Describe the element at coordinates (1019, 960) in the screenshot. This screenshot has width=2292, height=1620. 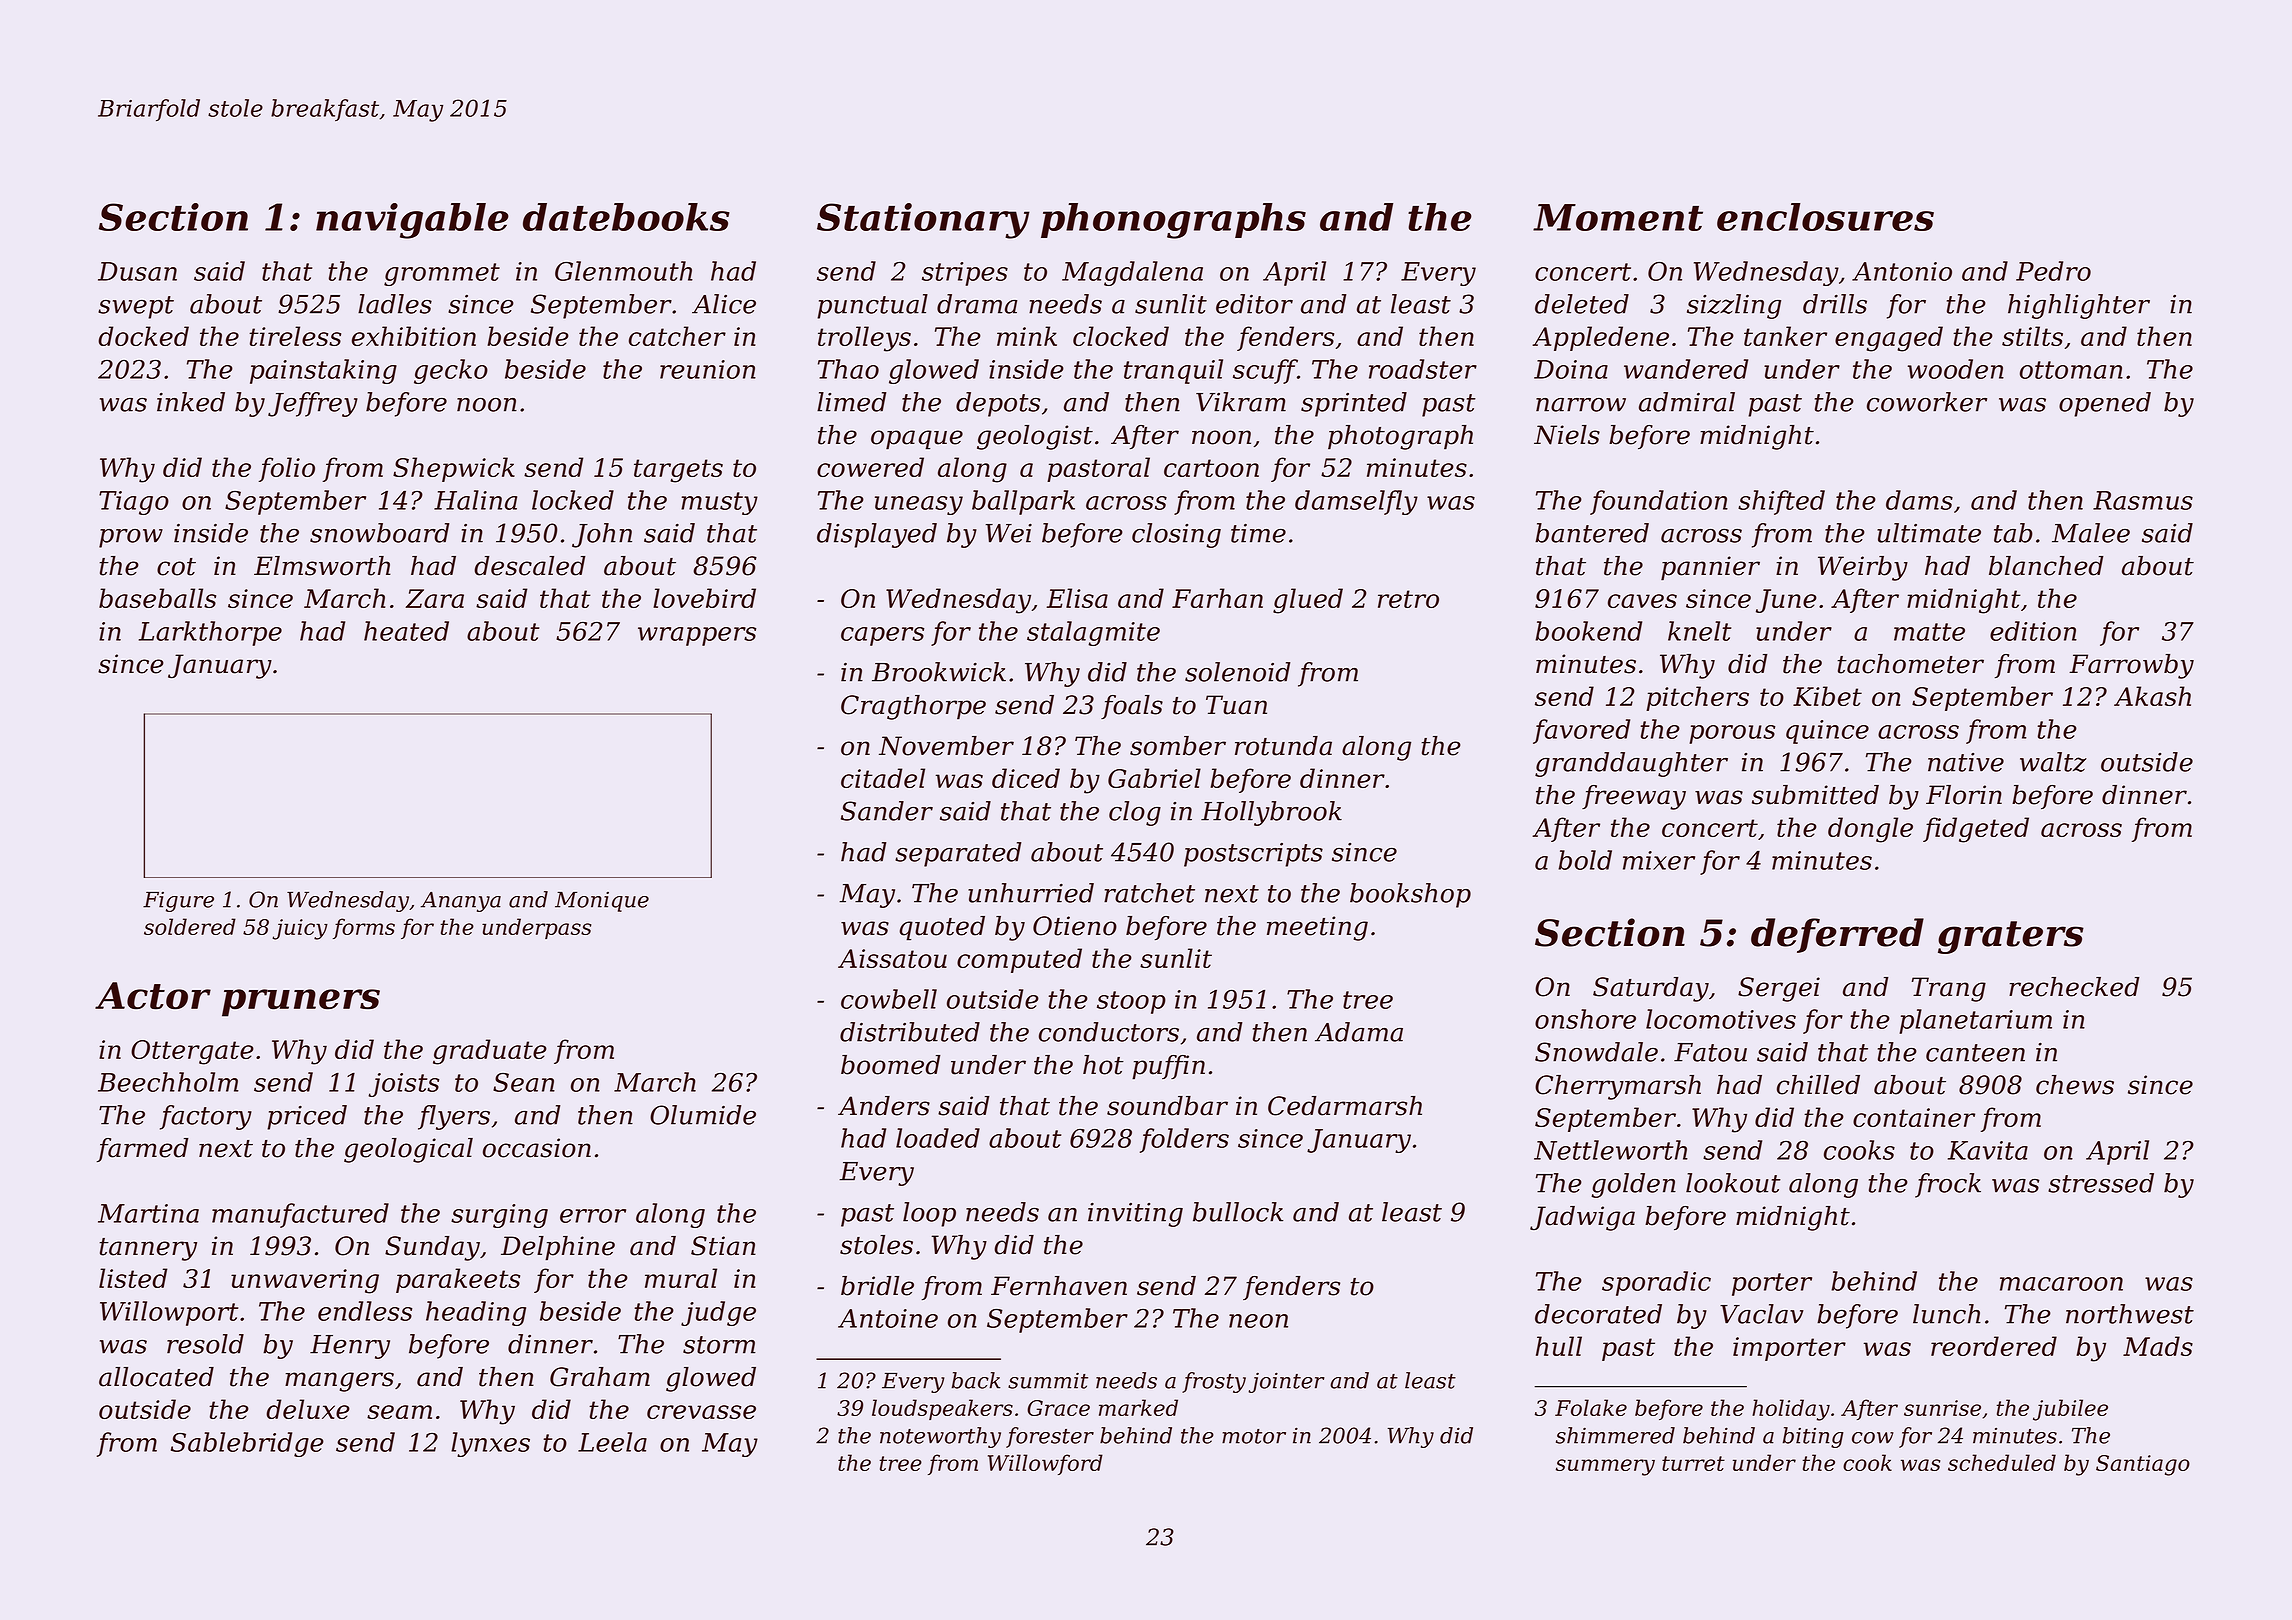
I see `computed` at that location.
